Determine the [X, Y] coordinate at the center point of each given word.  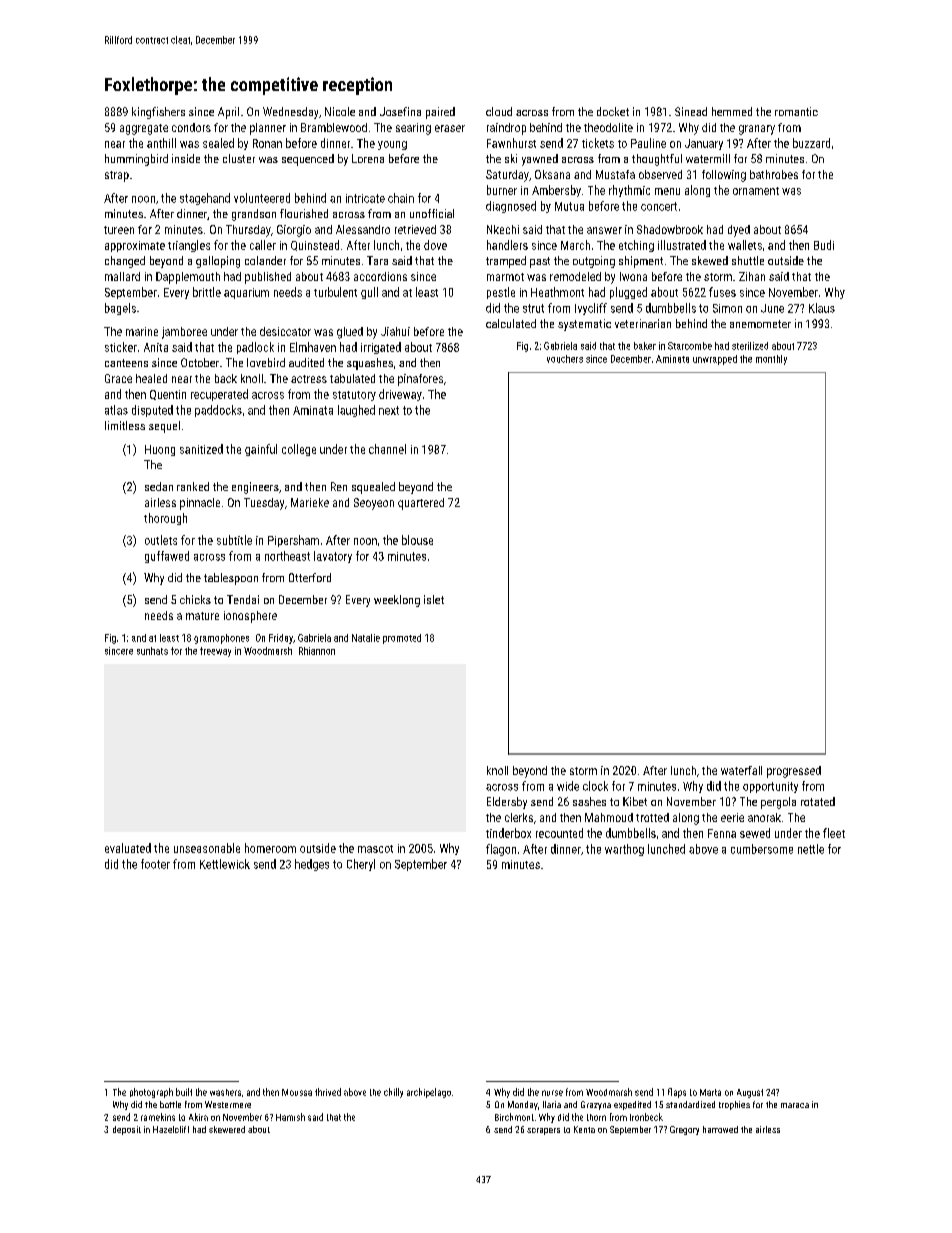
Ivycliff [591, 309]
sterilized [750, 346]
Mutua [569, 206]
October [200, 362]
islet [434, 599]
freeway [215, 652]
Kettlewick [225, 864]
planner [268, 129]
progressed [794, 772]
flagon [501, 850]
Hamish [290, 1117]
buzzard [811, 143]
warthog [624, 850]
